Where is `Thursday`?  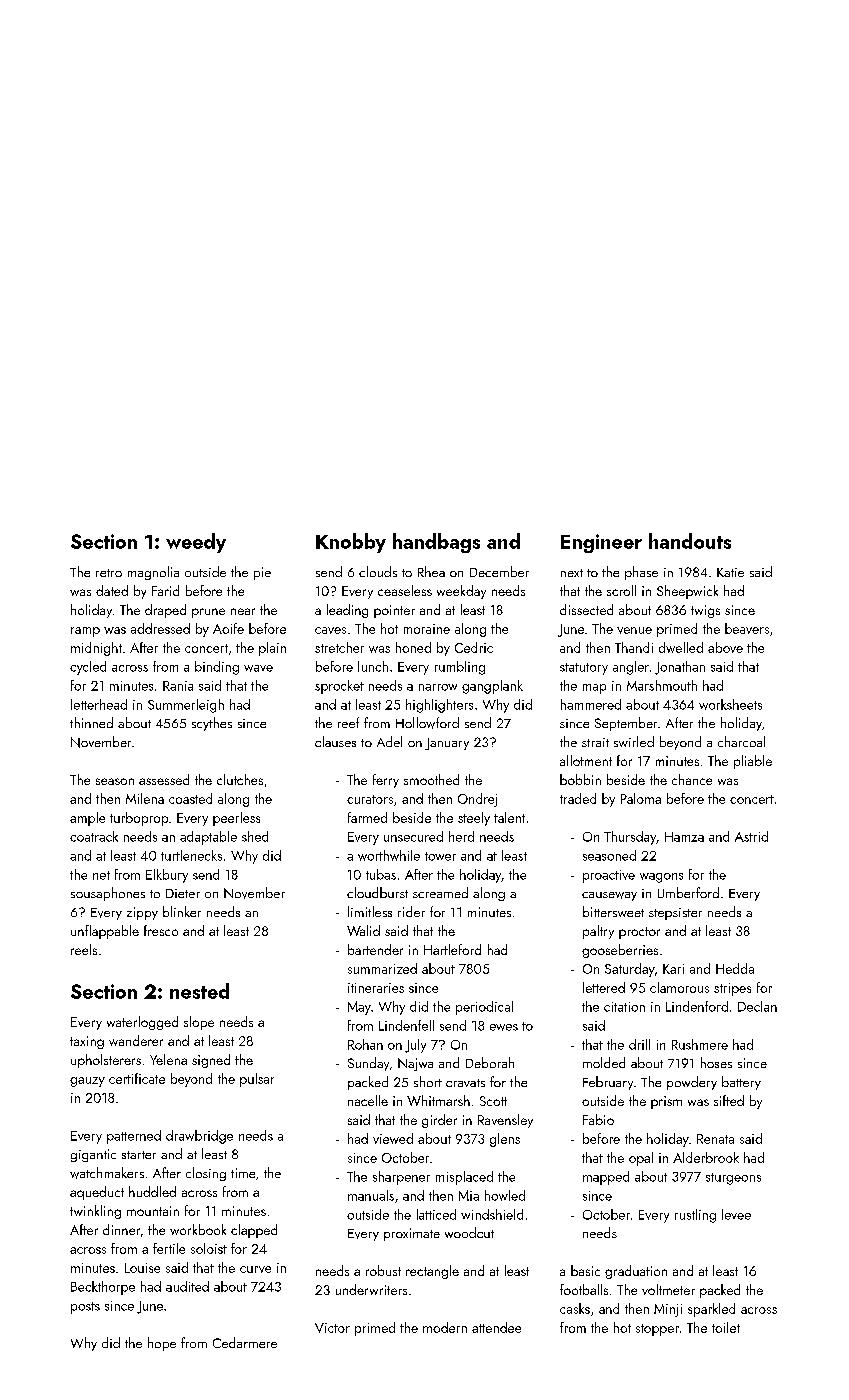
Thursday is located at coordinates (630, 838).
